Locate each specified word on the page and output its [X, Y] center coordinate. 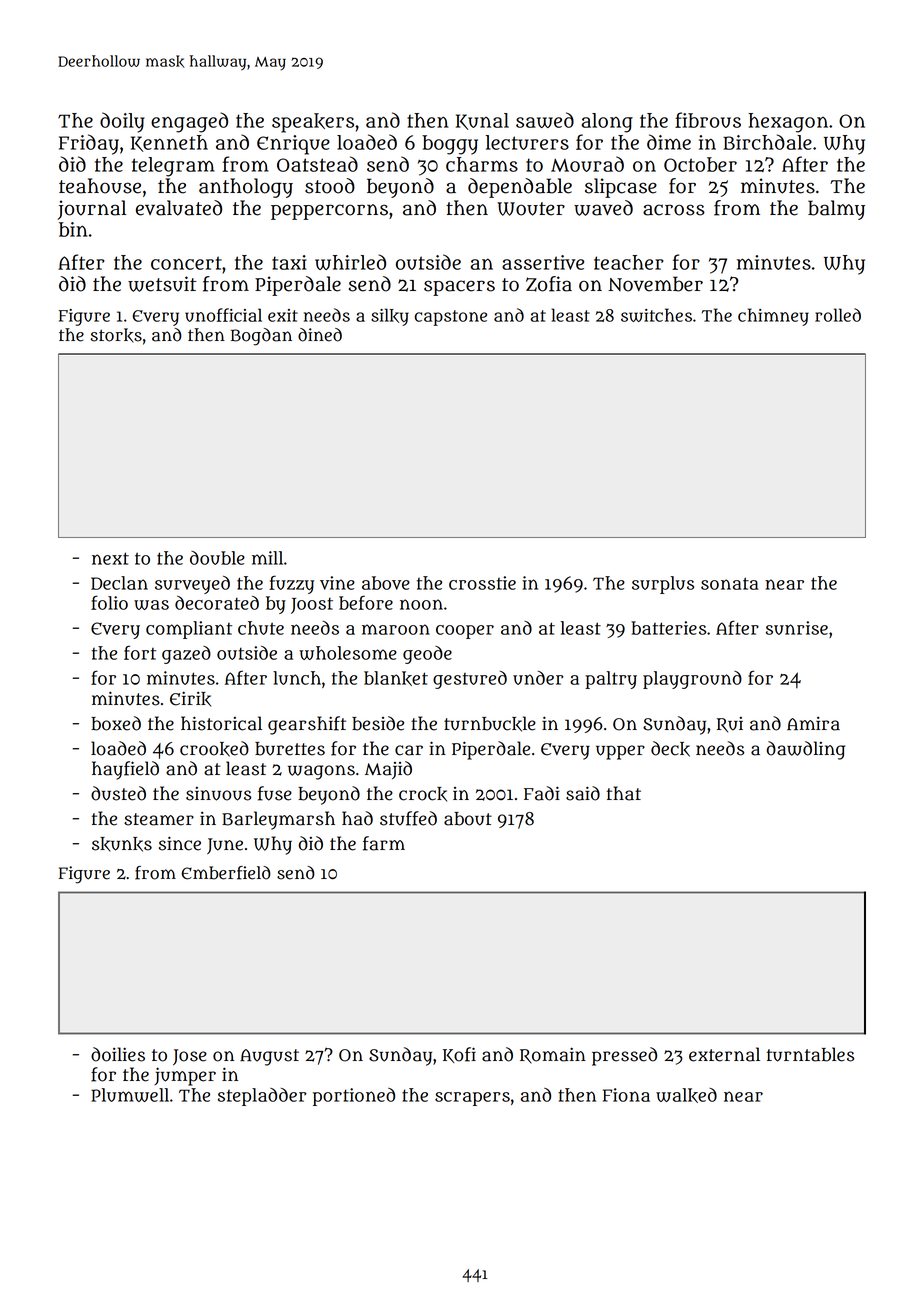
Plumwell [130, 1095]
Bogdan [261, 337]
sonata [730, 583]
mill [267, 558]
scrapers [472, 1099]
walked [686, 1095]
